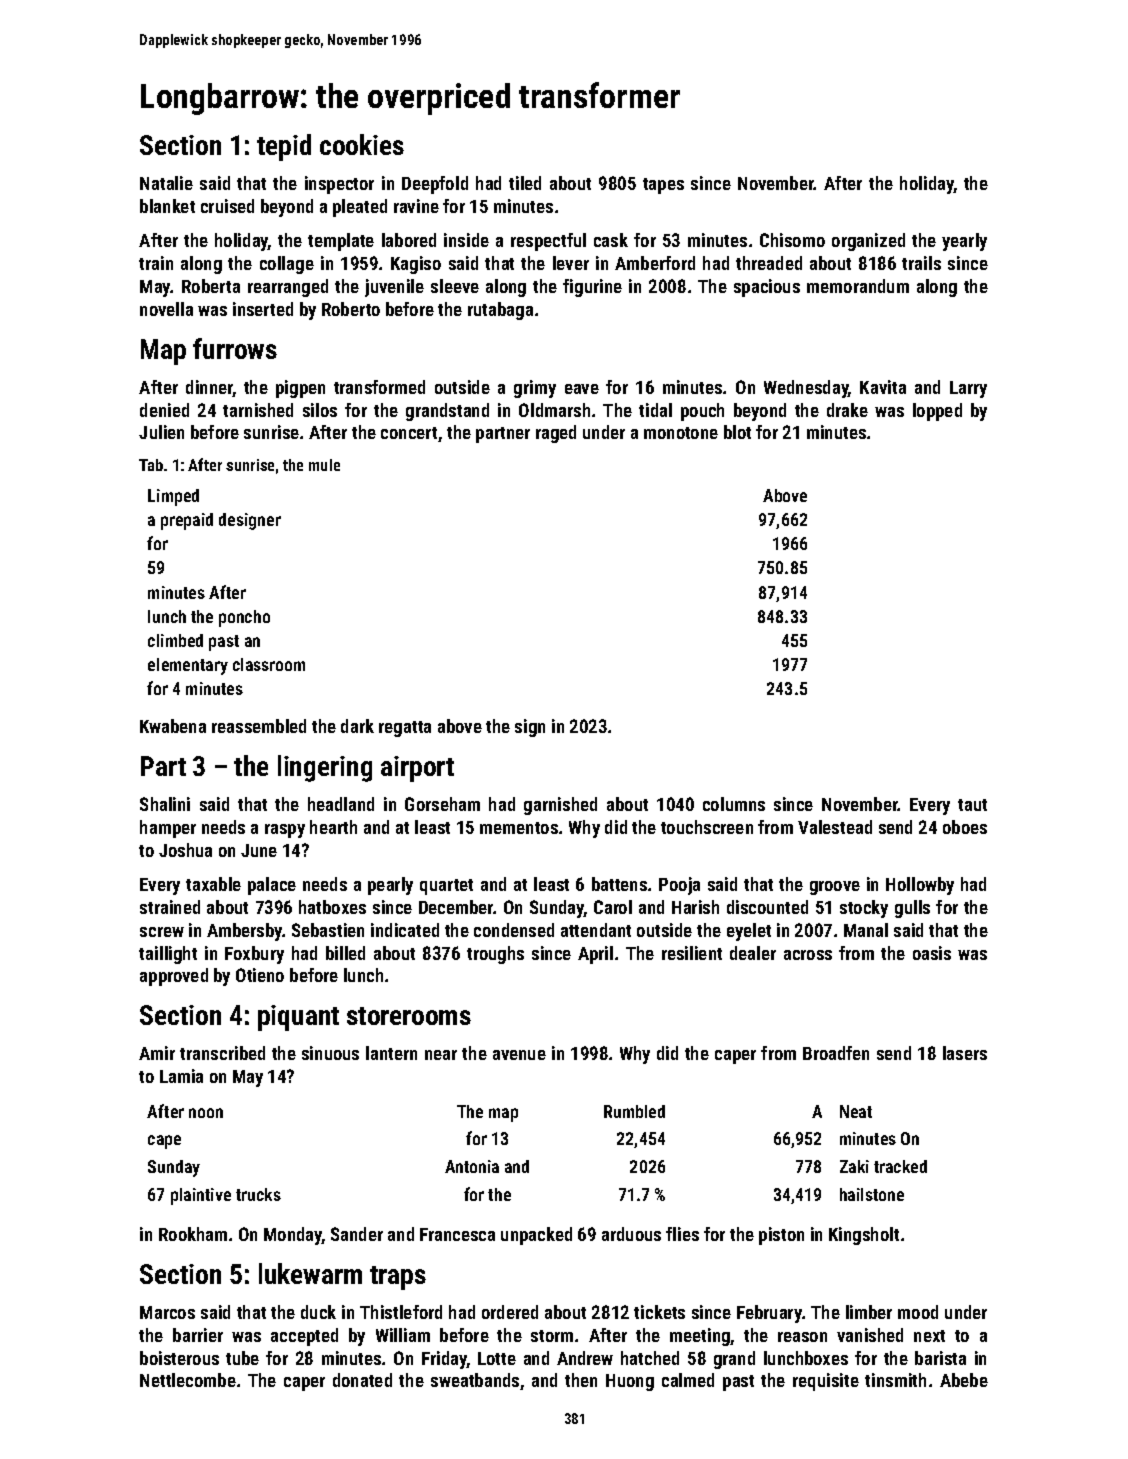 This screenshot has height=1459, width=1128. What do you see at coordinates (206, 1113) in the screenshot?
I see `noon` at bounding box center [206, 1113].
